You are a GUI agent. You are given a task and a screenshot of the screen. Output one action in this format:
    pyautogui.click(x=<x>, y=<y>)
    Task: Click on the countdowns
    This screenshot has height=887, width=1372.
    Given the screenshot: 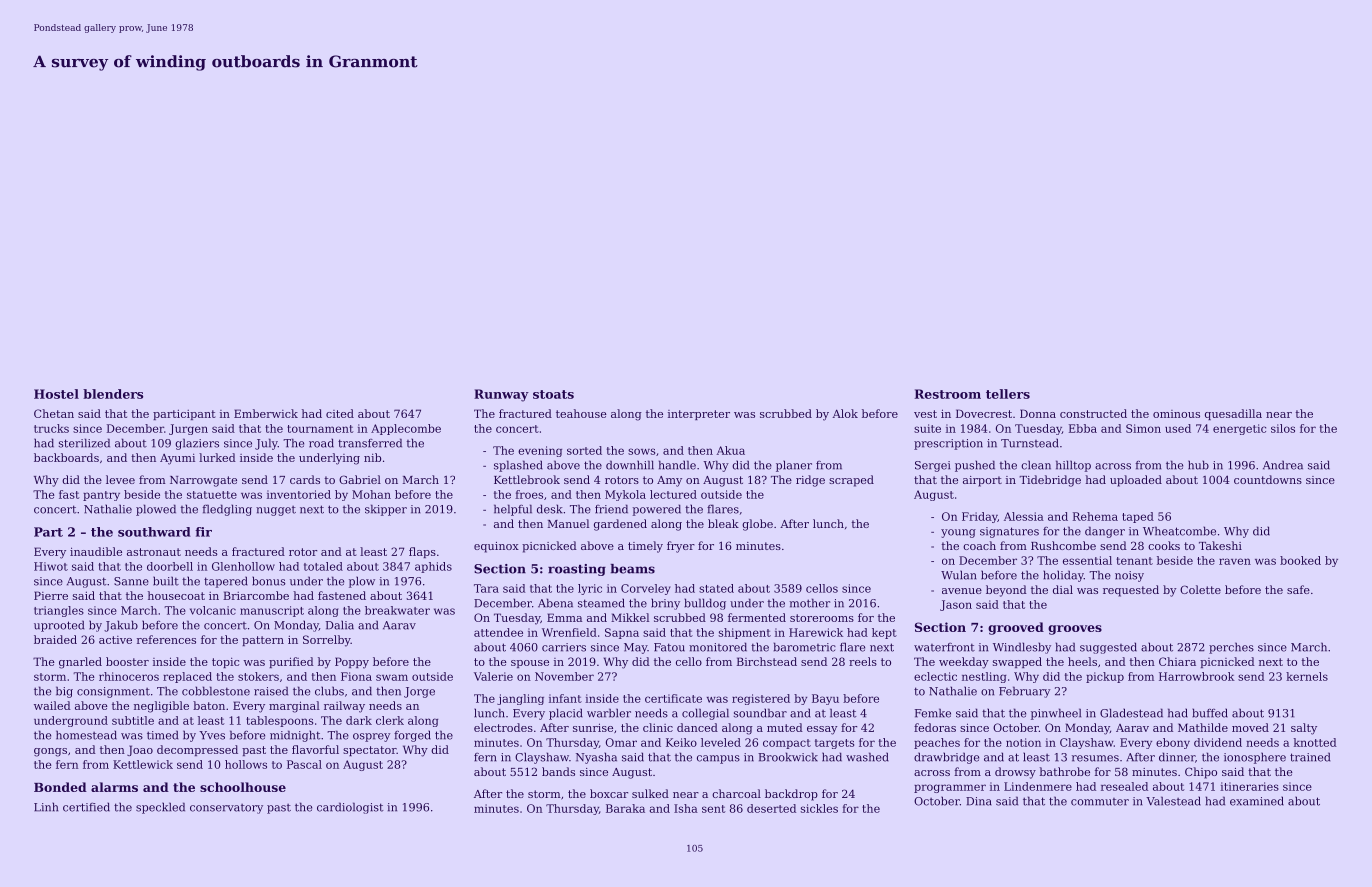 What is the action you would take?
    pyautogui.click(x=1268, y=479)
